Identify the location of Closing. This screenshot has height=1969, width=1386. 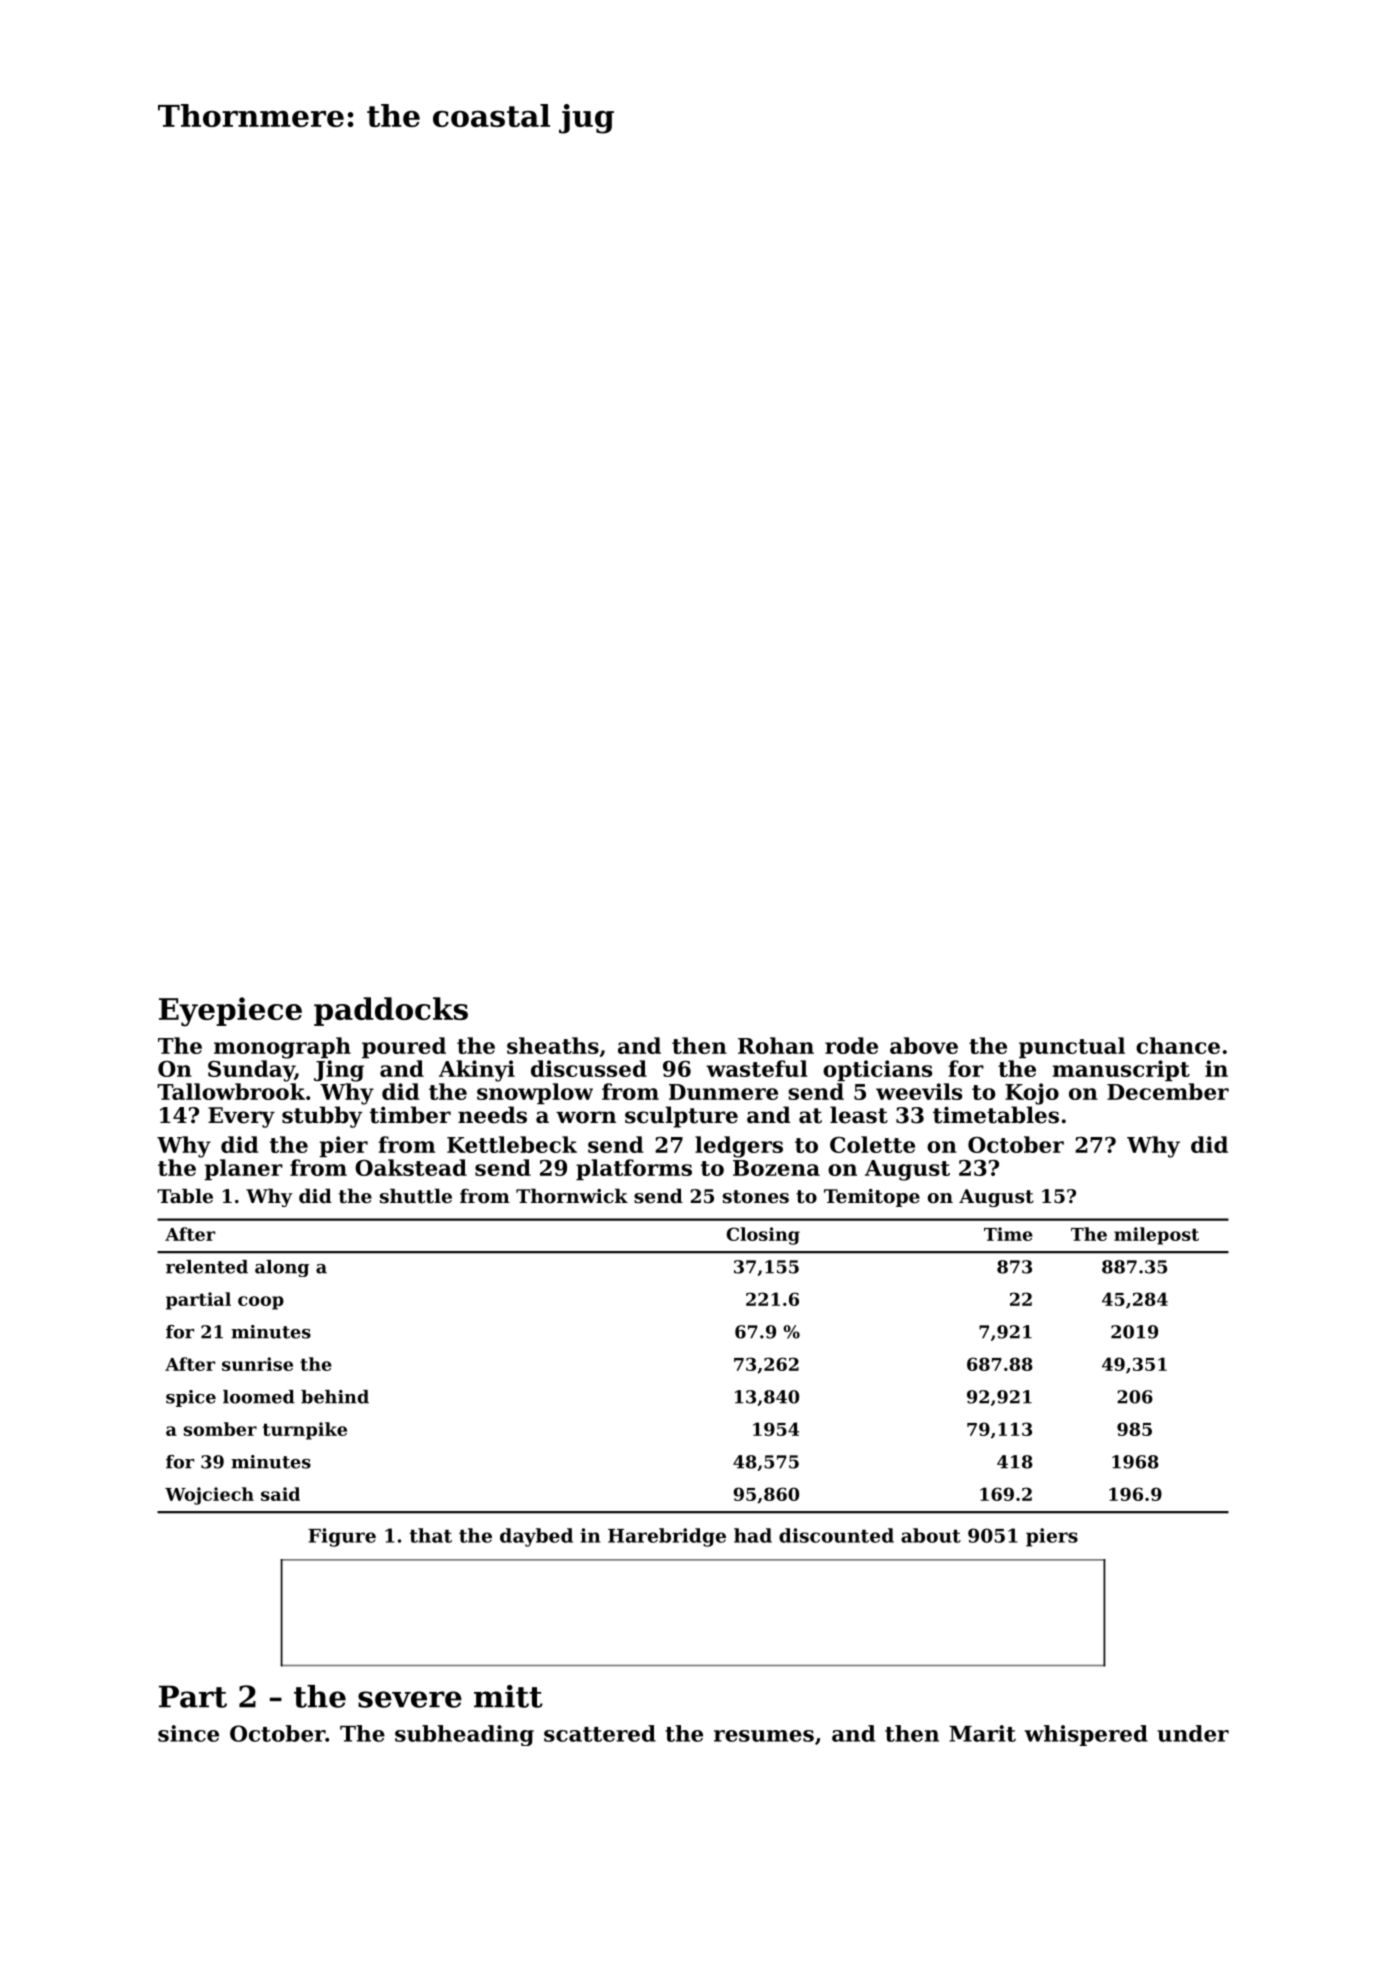
(763, 1236).
